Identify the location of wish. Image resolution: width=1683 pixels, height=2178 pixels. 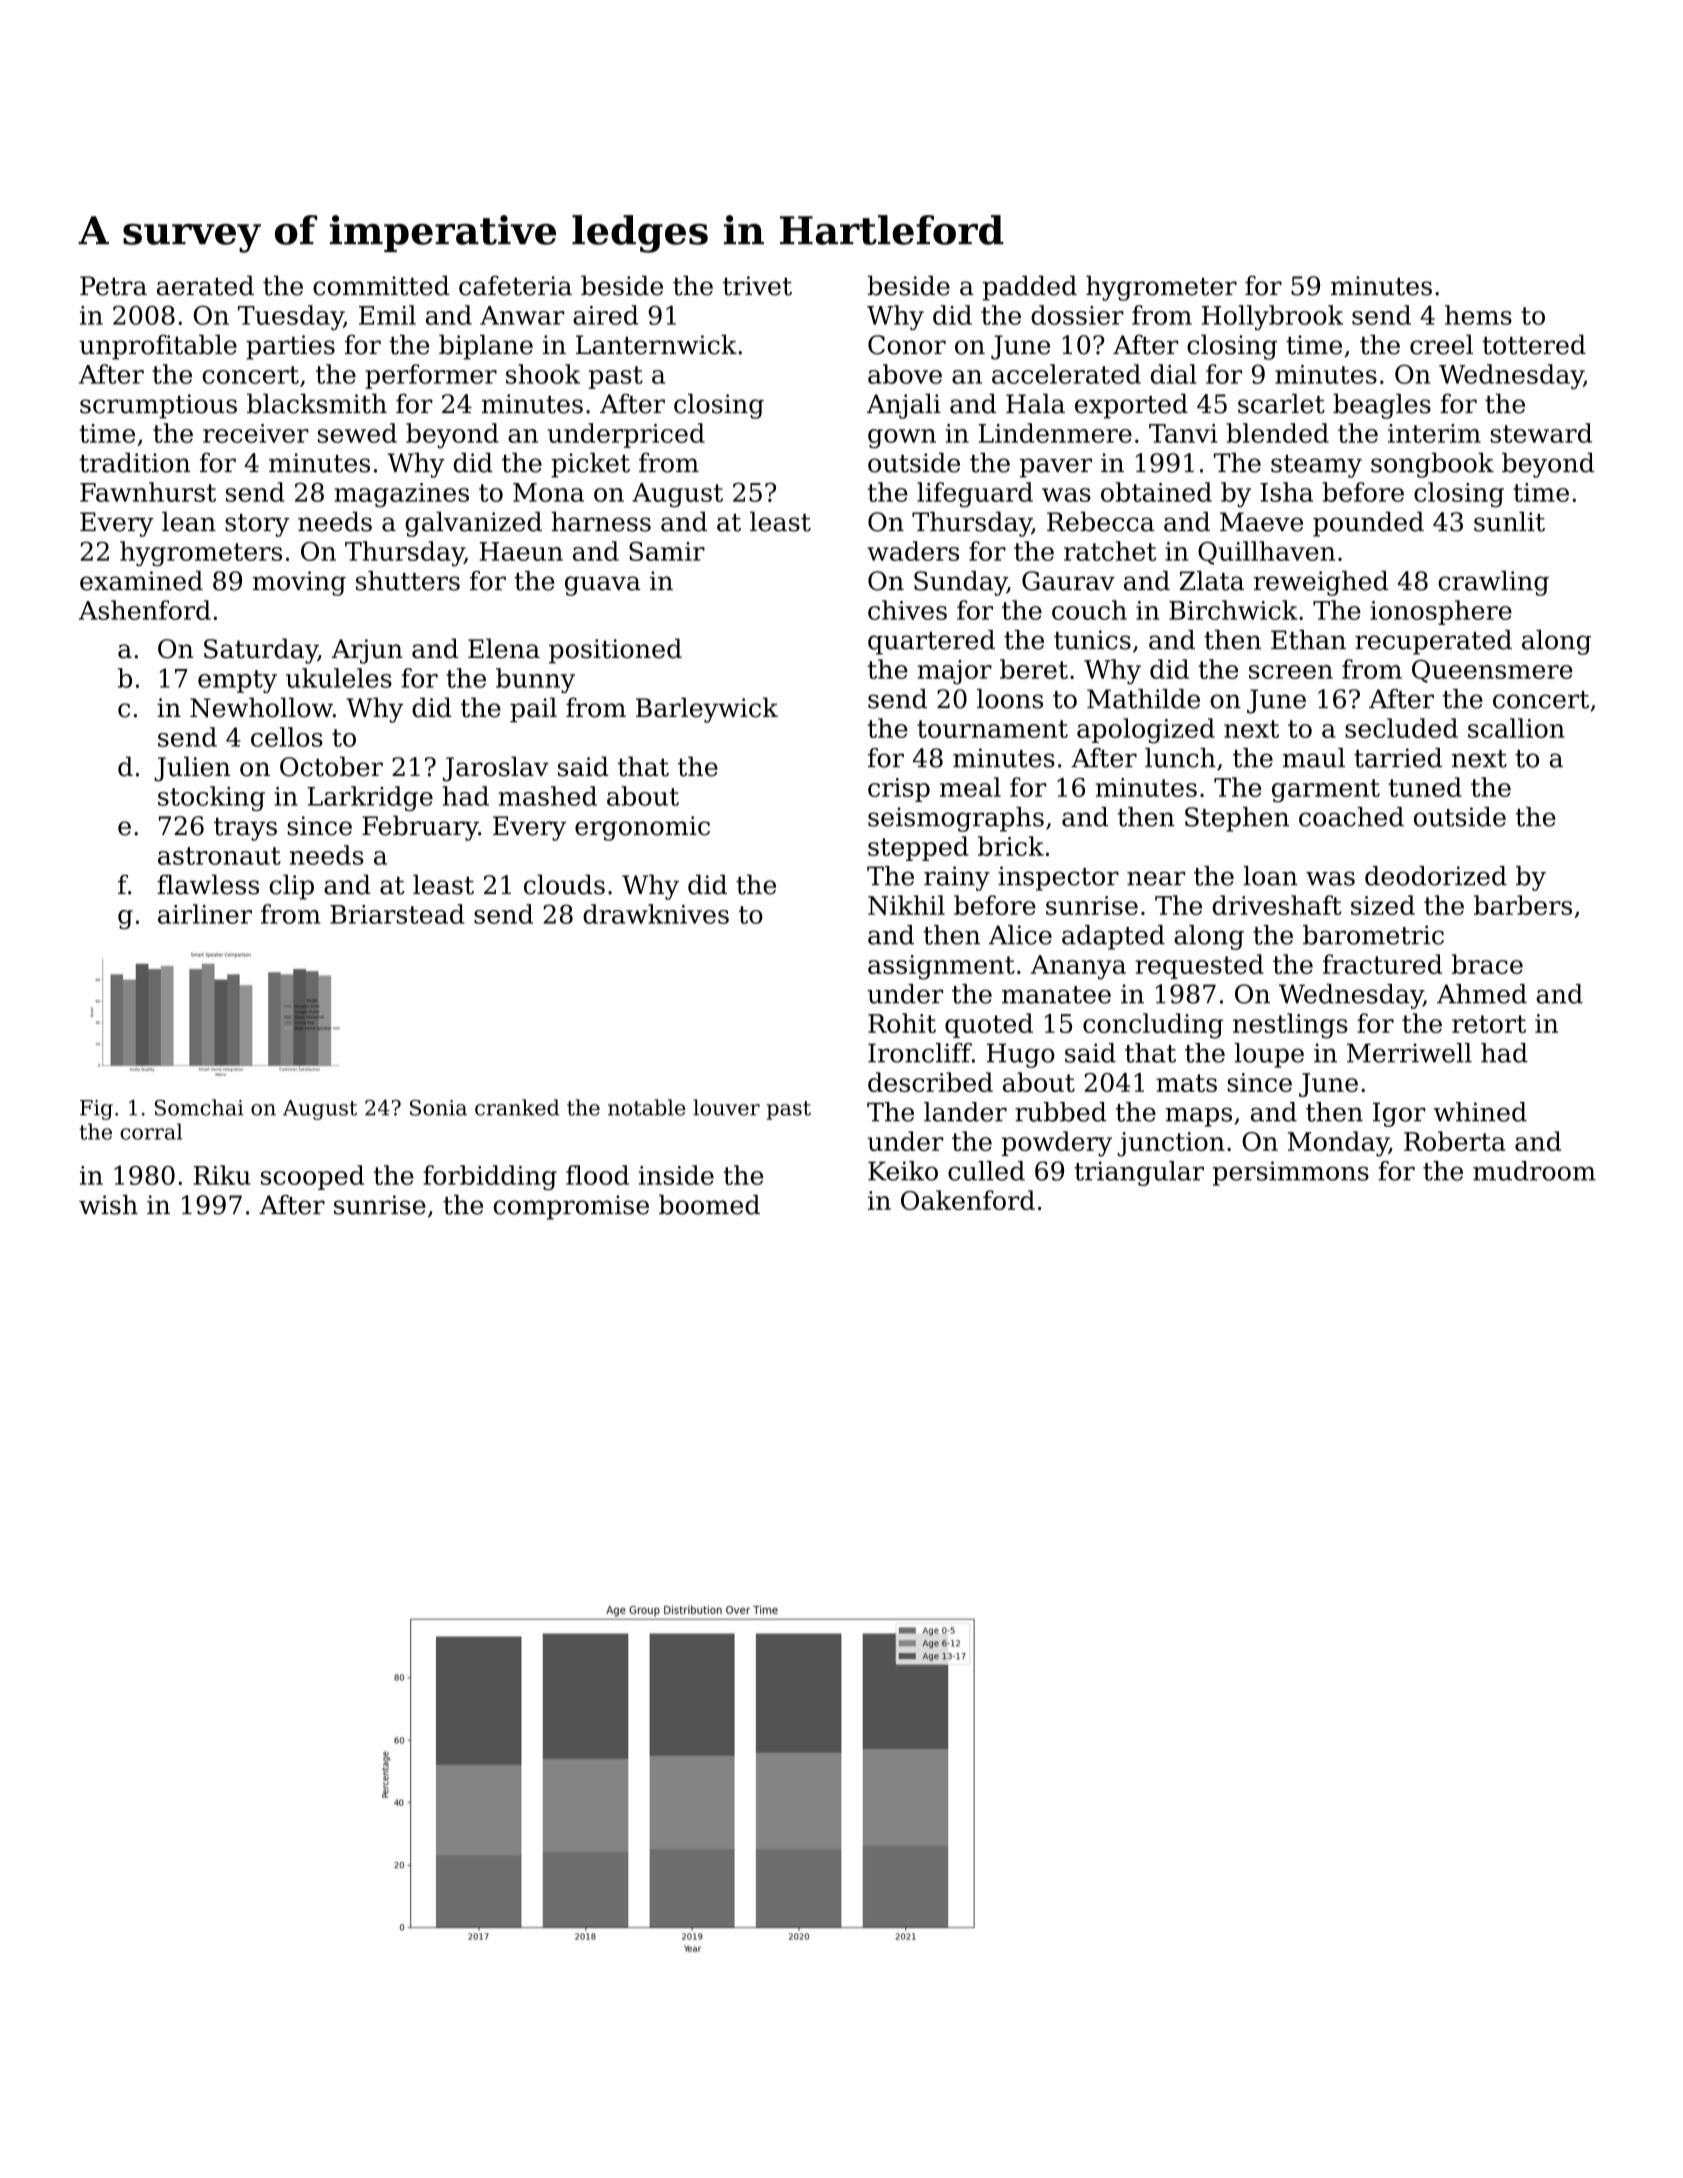
(108, 1205).
